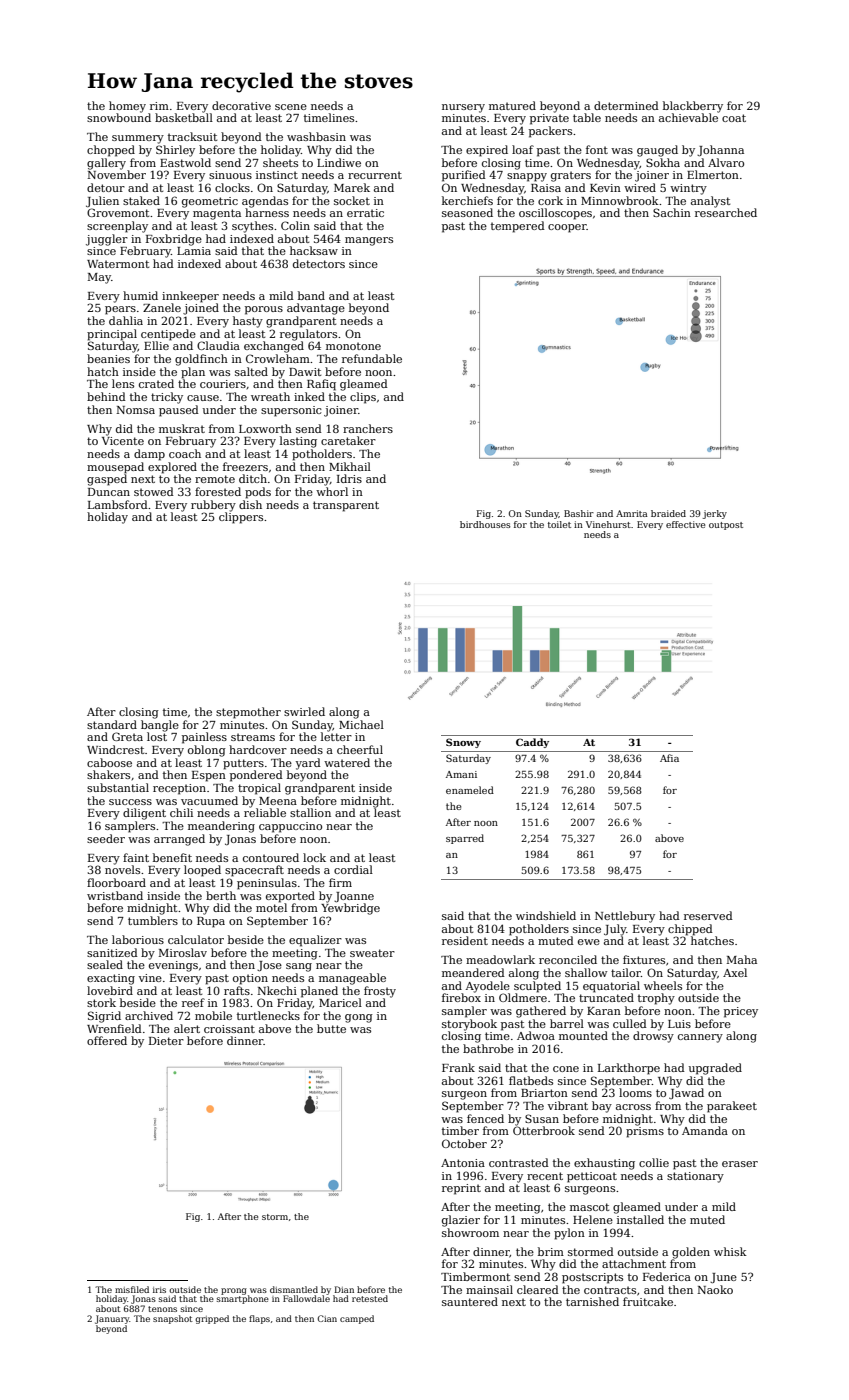 The image size is (849, 1400). Describe the element at coordinates (597, 149) in the image. I see `font` at that location.
